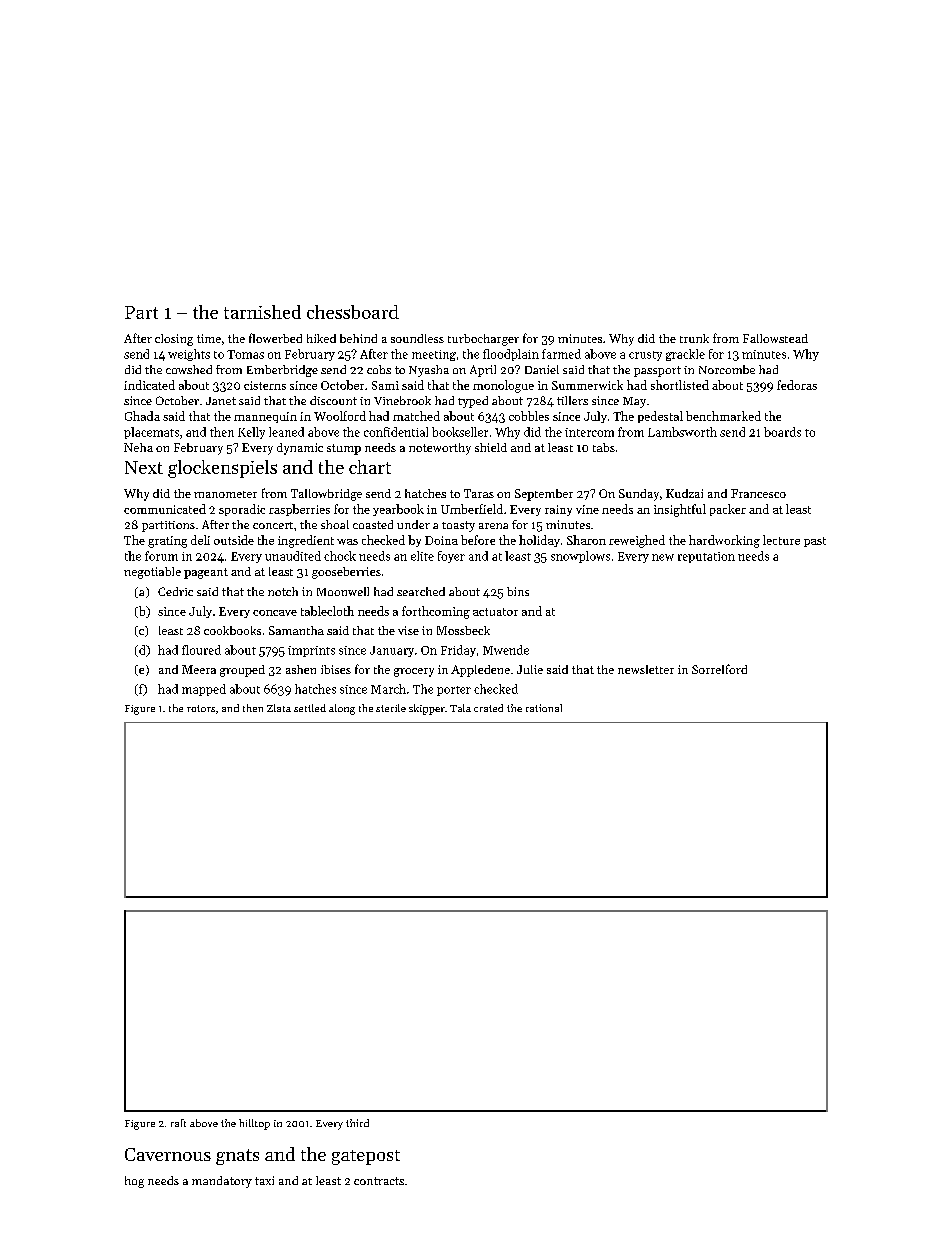  What do you see at coordinates (694, 338) in the page?
I see `trunk` at bounding box center [694, 338].
